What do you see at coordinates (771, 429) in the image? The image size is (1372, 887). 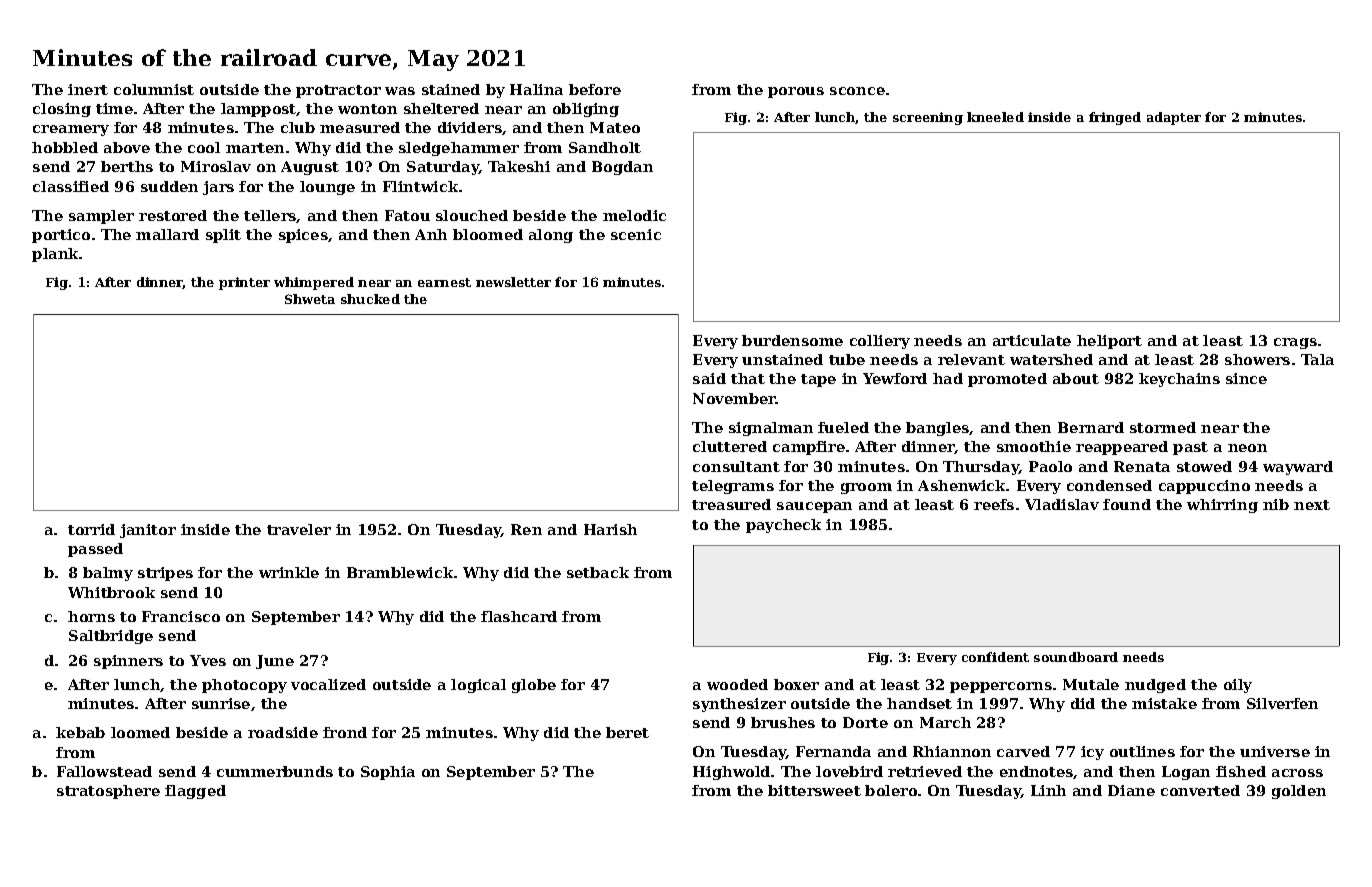 I see `signalman` at bounding box center [771, 429].
